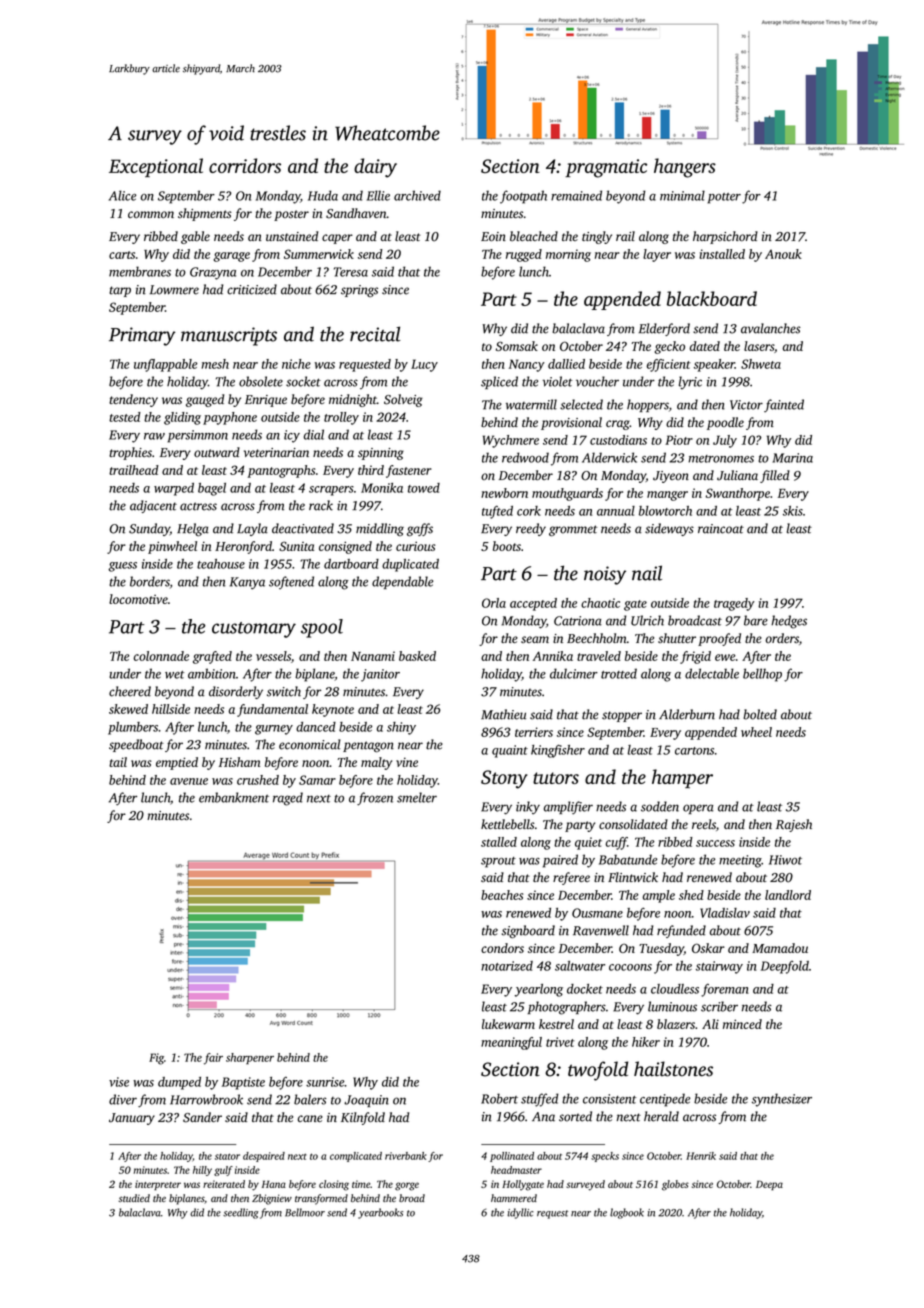 The width and height of the image is (924, 1308). I want to click on landlord, so click(788, 895).
